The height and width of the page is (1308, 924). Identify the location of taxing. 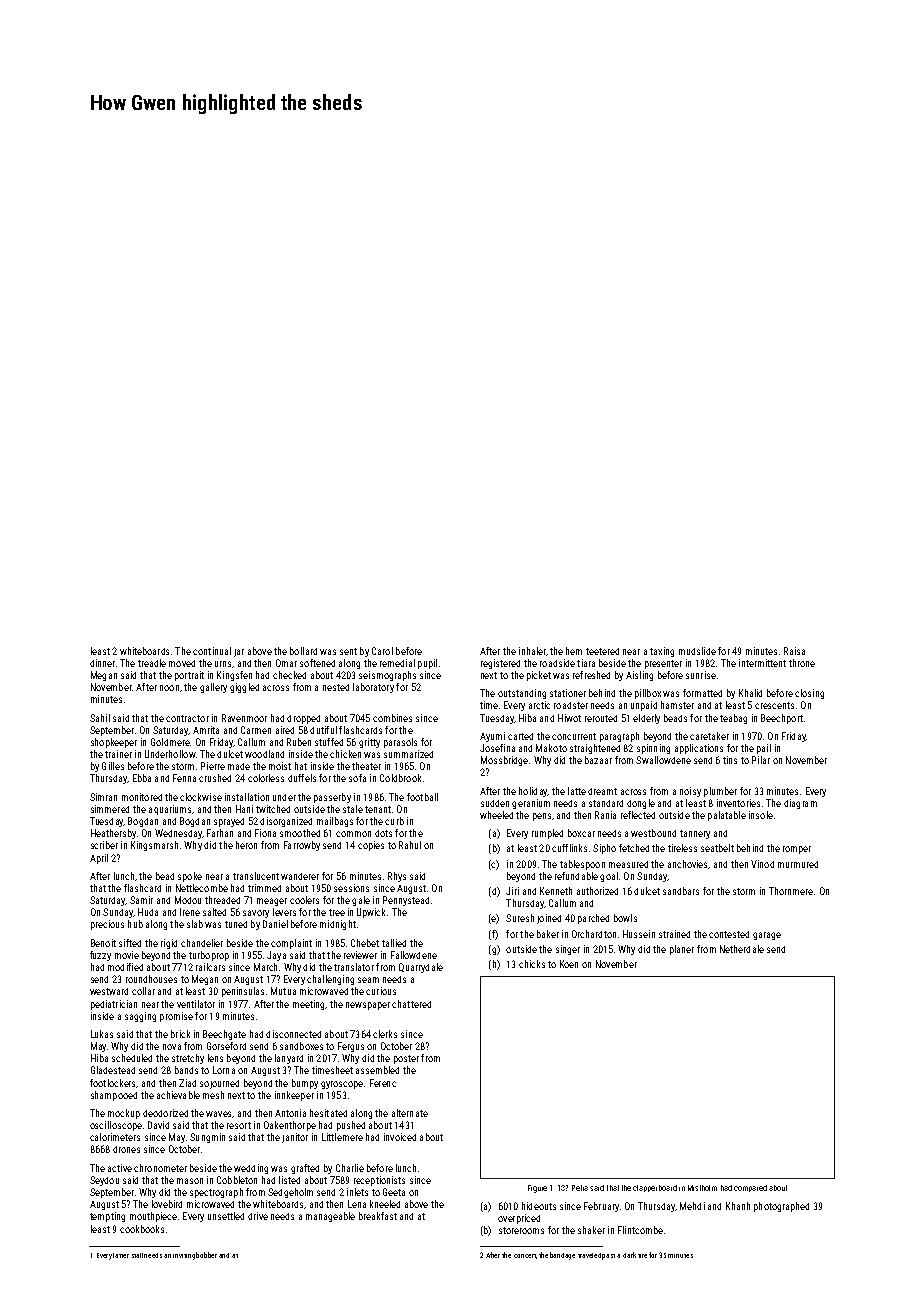
(662, 652).
